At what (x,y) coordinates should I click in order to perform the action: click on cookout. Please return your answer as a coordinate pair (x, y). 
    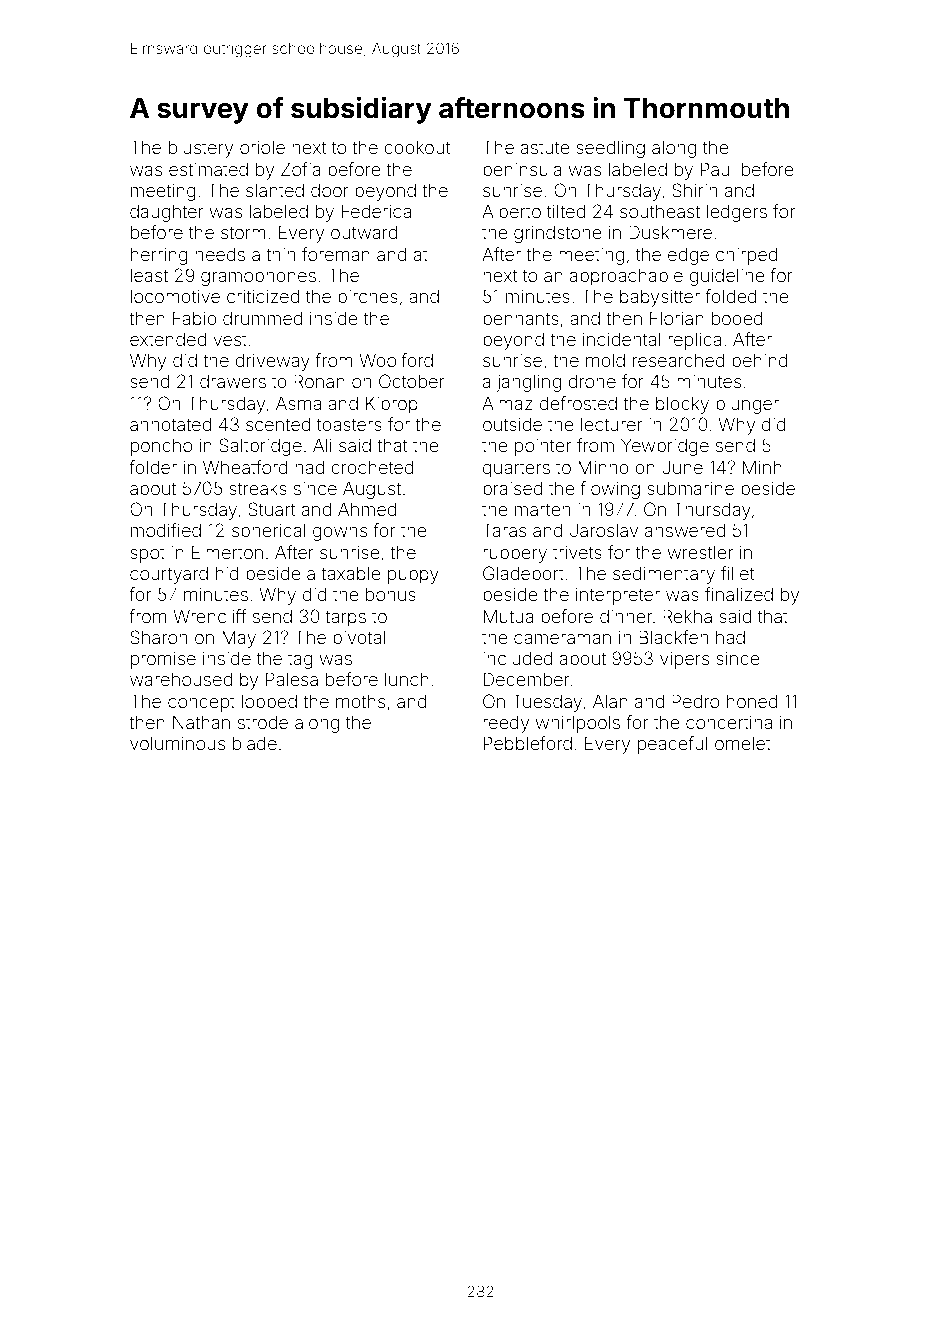
    Looking at the image, I should click on (417, 147).
